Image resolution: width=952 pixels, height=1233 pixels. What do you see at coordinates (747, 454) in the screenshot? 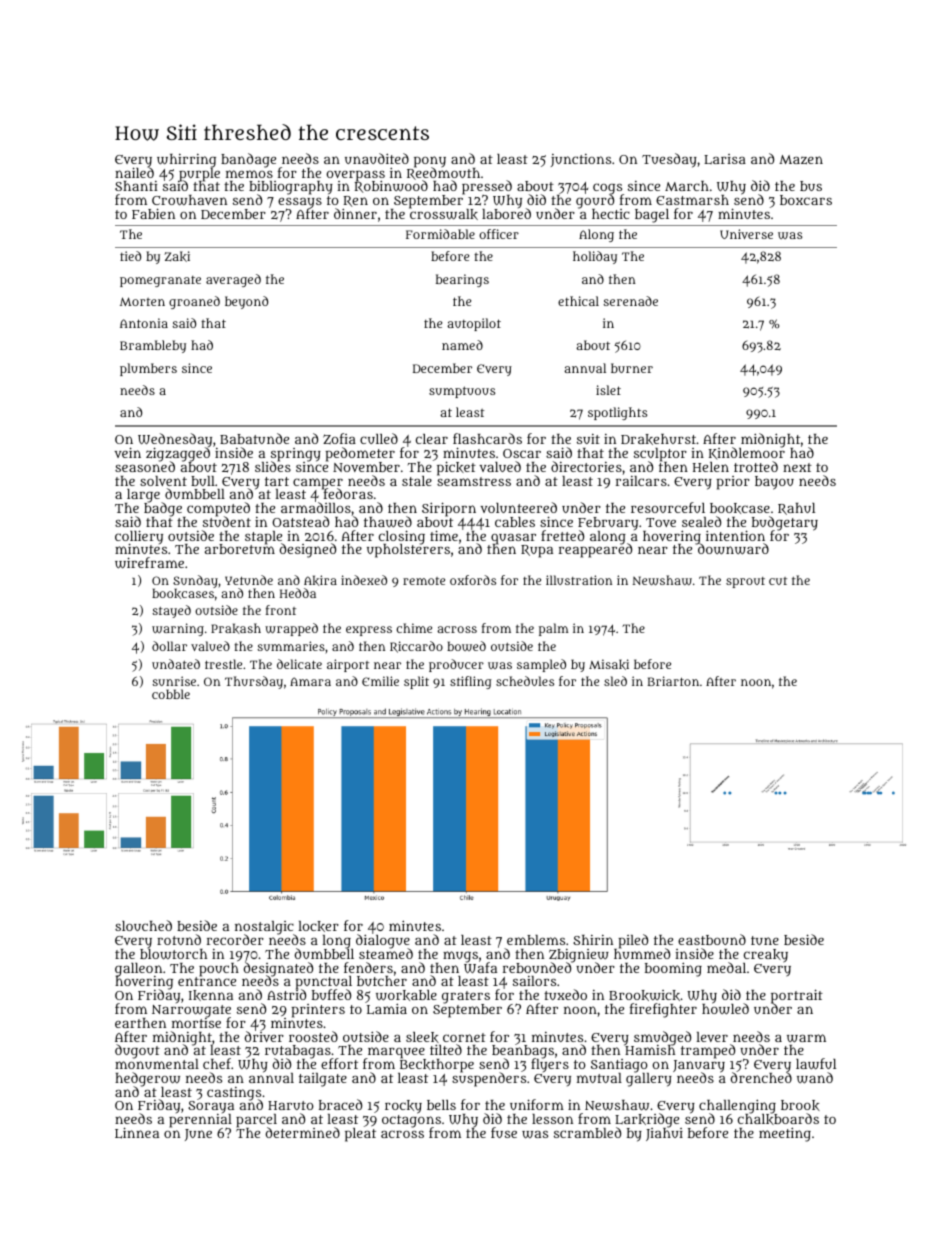
I see `Kindlemoor` at bounding box center [747, 454].
